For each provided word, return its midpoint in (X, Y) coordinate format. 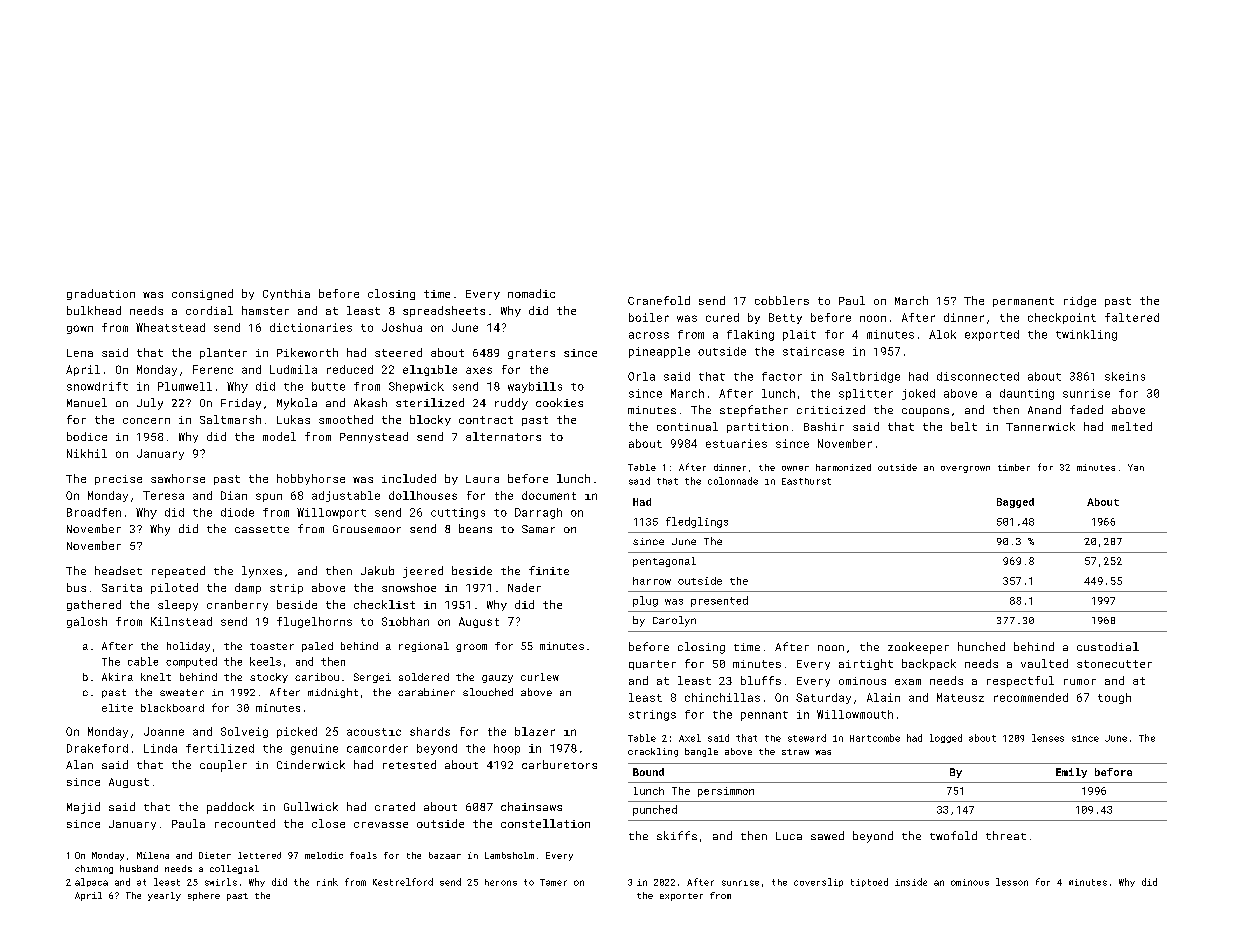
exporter (681, 897)
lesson (1012, 882)
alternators (503, 436)
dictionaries (311, 327)
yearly (164, 896)
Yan (1136, 467)
